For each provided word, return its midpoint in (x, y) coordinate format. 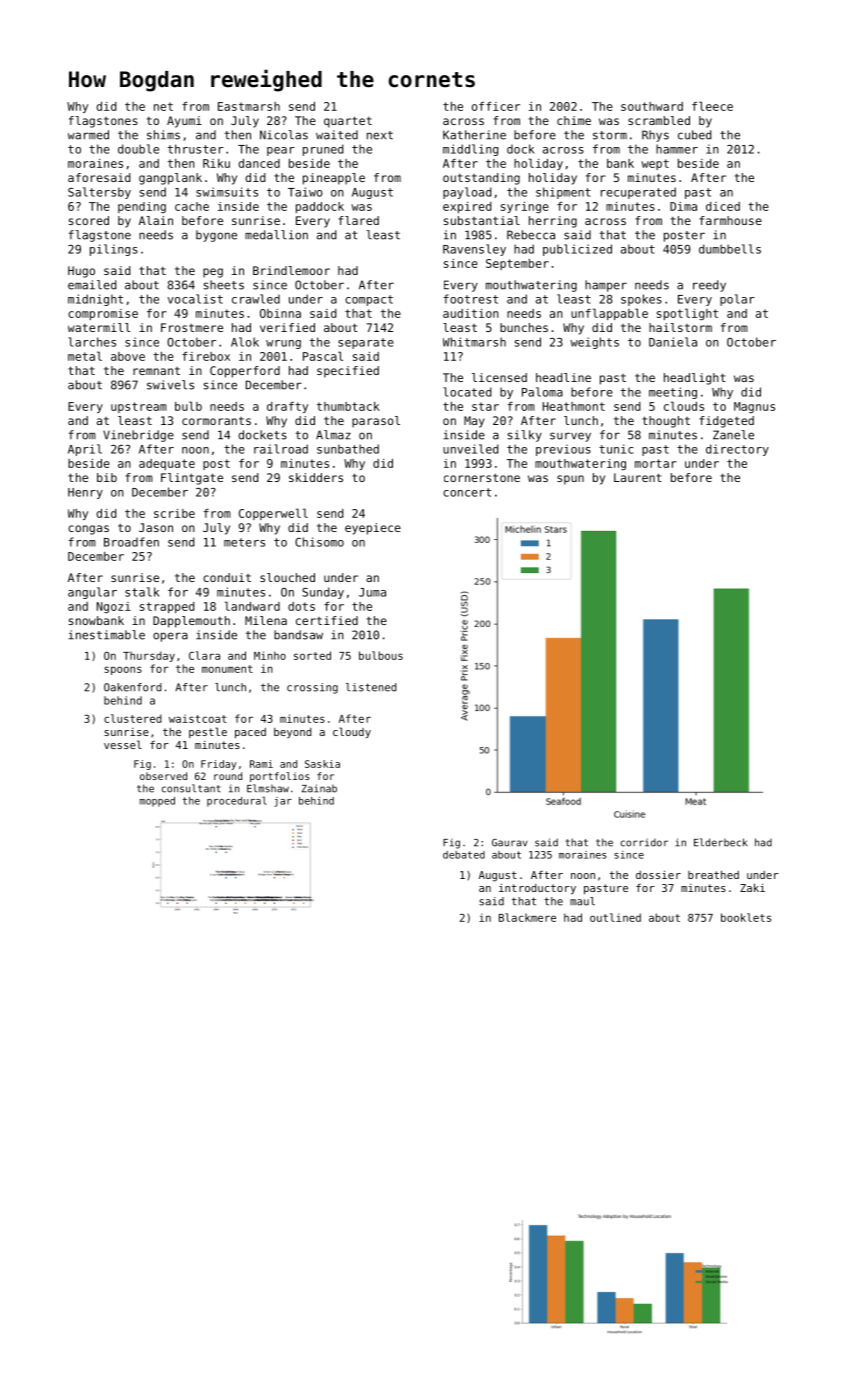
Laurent (638, 477)
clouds (684, 406)
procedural (237, 801)
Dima (683, 206)
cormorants (216, 421)
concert (467, 492)
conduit (227, 577)
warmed (88, 135)
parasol (376, 422)
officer (496, 106)
